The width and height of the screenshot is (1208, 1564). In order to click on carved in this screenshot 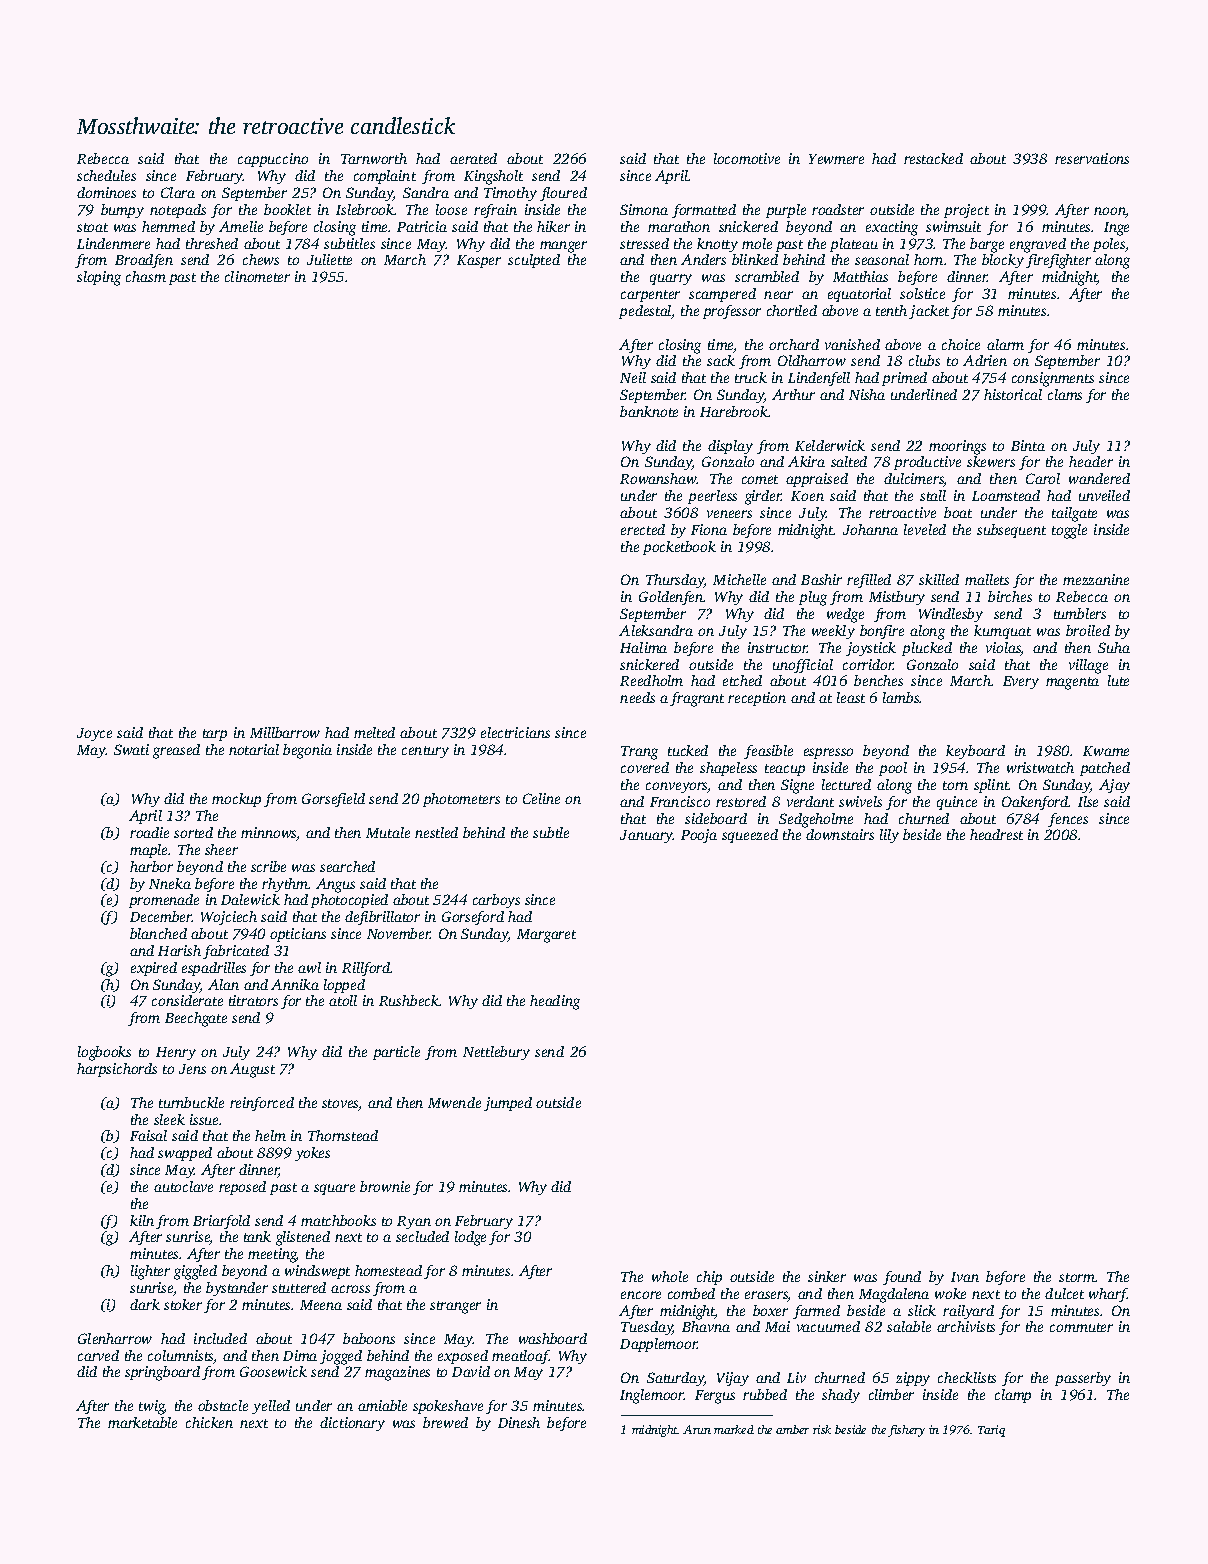, I will do `click(98, 1355)`.
